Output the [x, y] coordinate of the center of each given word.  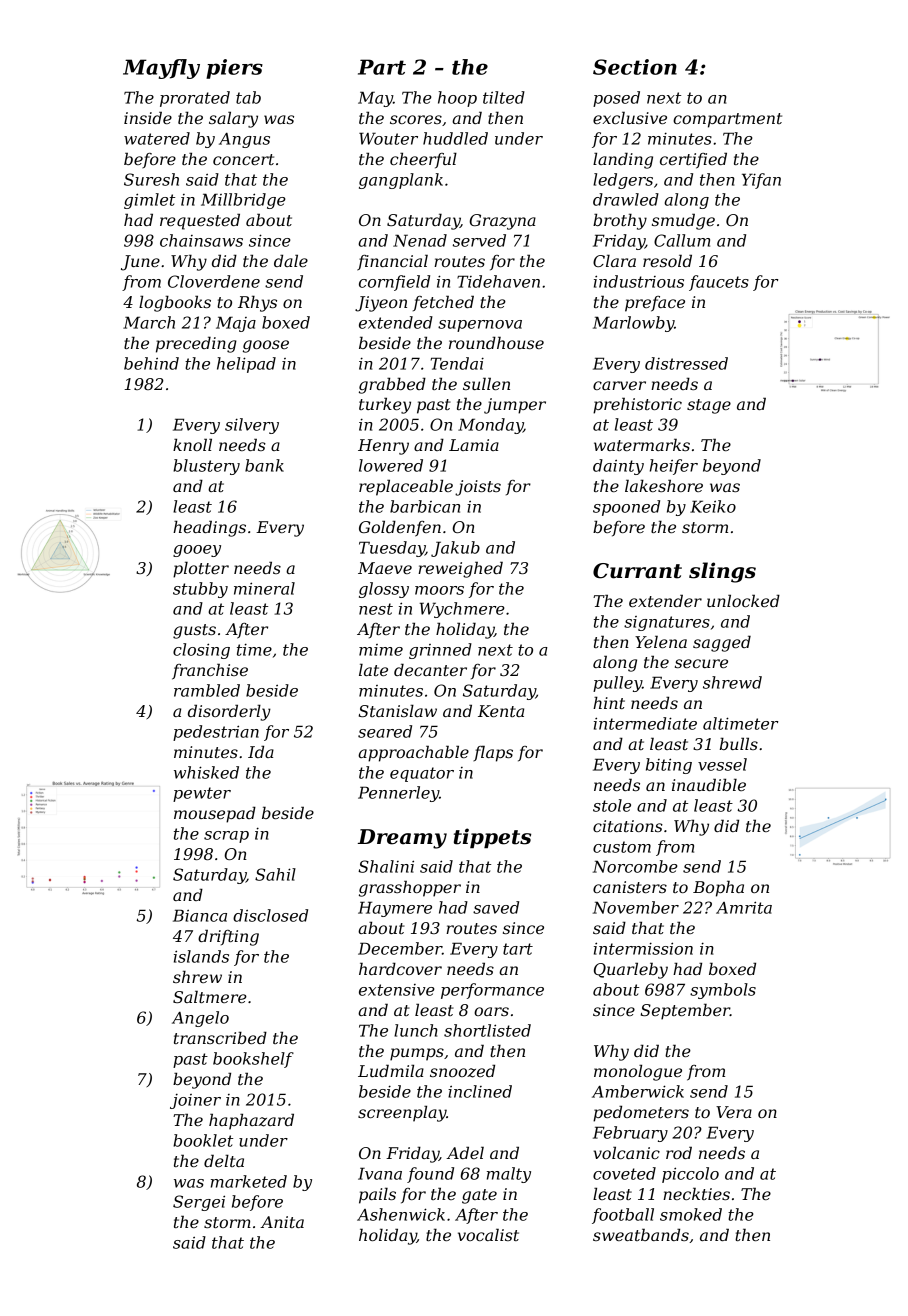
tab [248, 97]
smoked [691, 1214]
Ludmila [391, 1070]
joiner [195, 1101]
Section [635, 67]
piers [234, 69]
